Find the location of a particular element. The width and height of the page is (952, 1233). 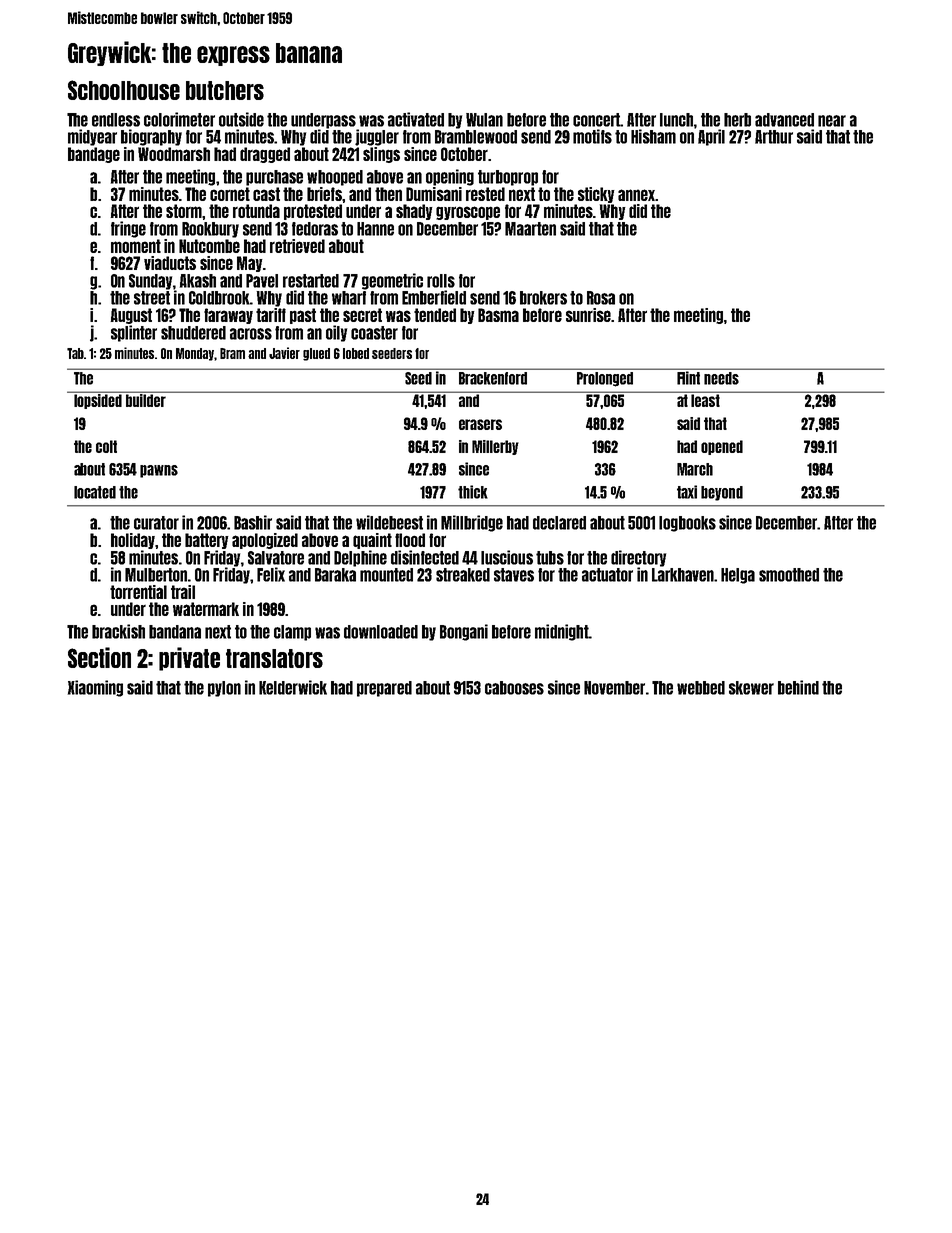

annex is located at coordinates (636, 195).
